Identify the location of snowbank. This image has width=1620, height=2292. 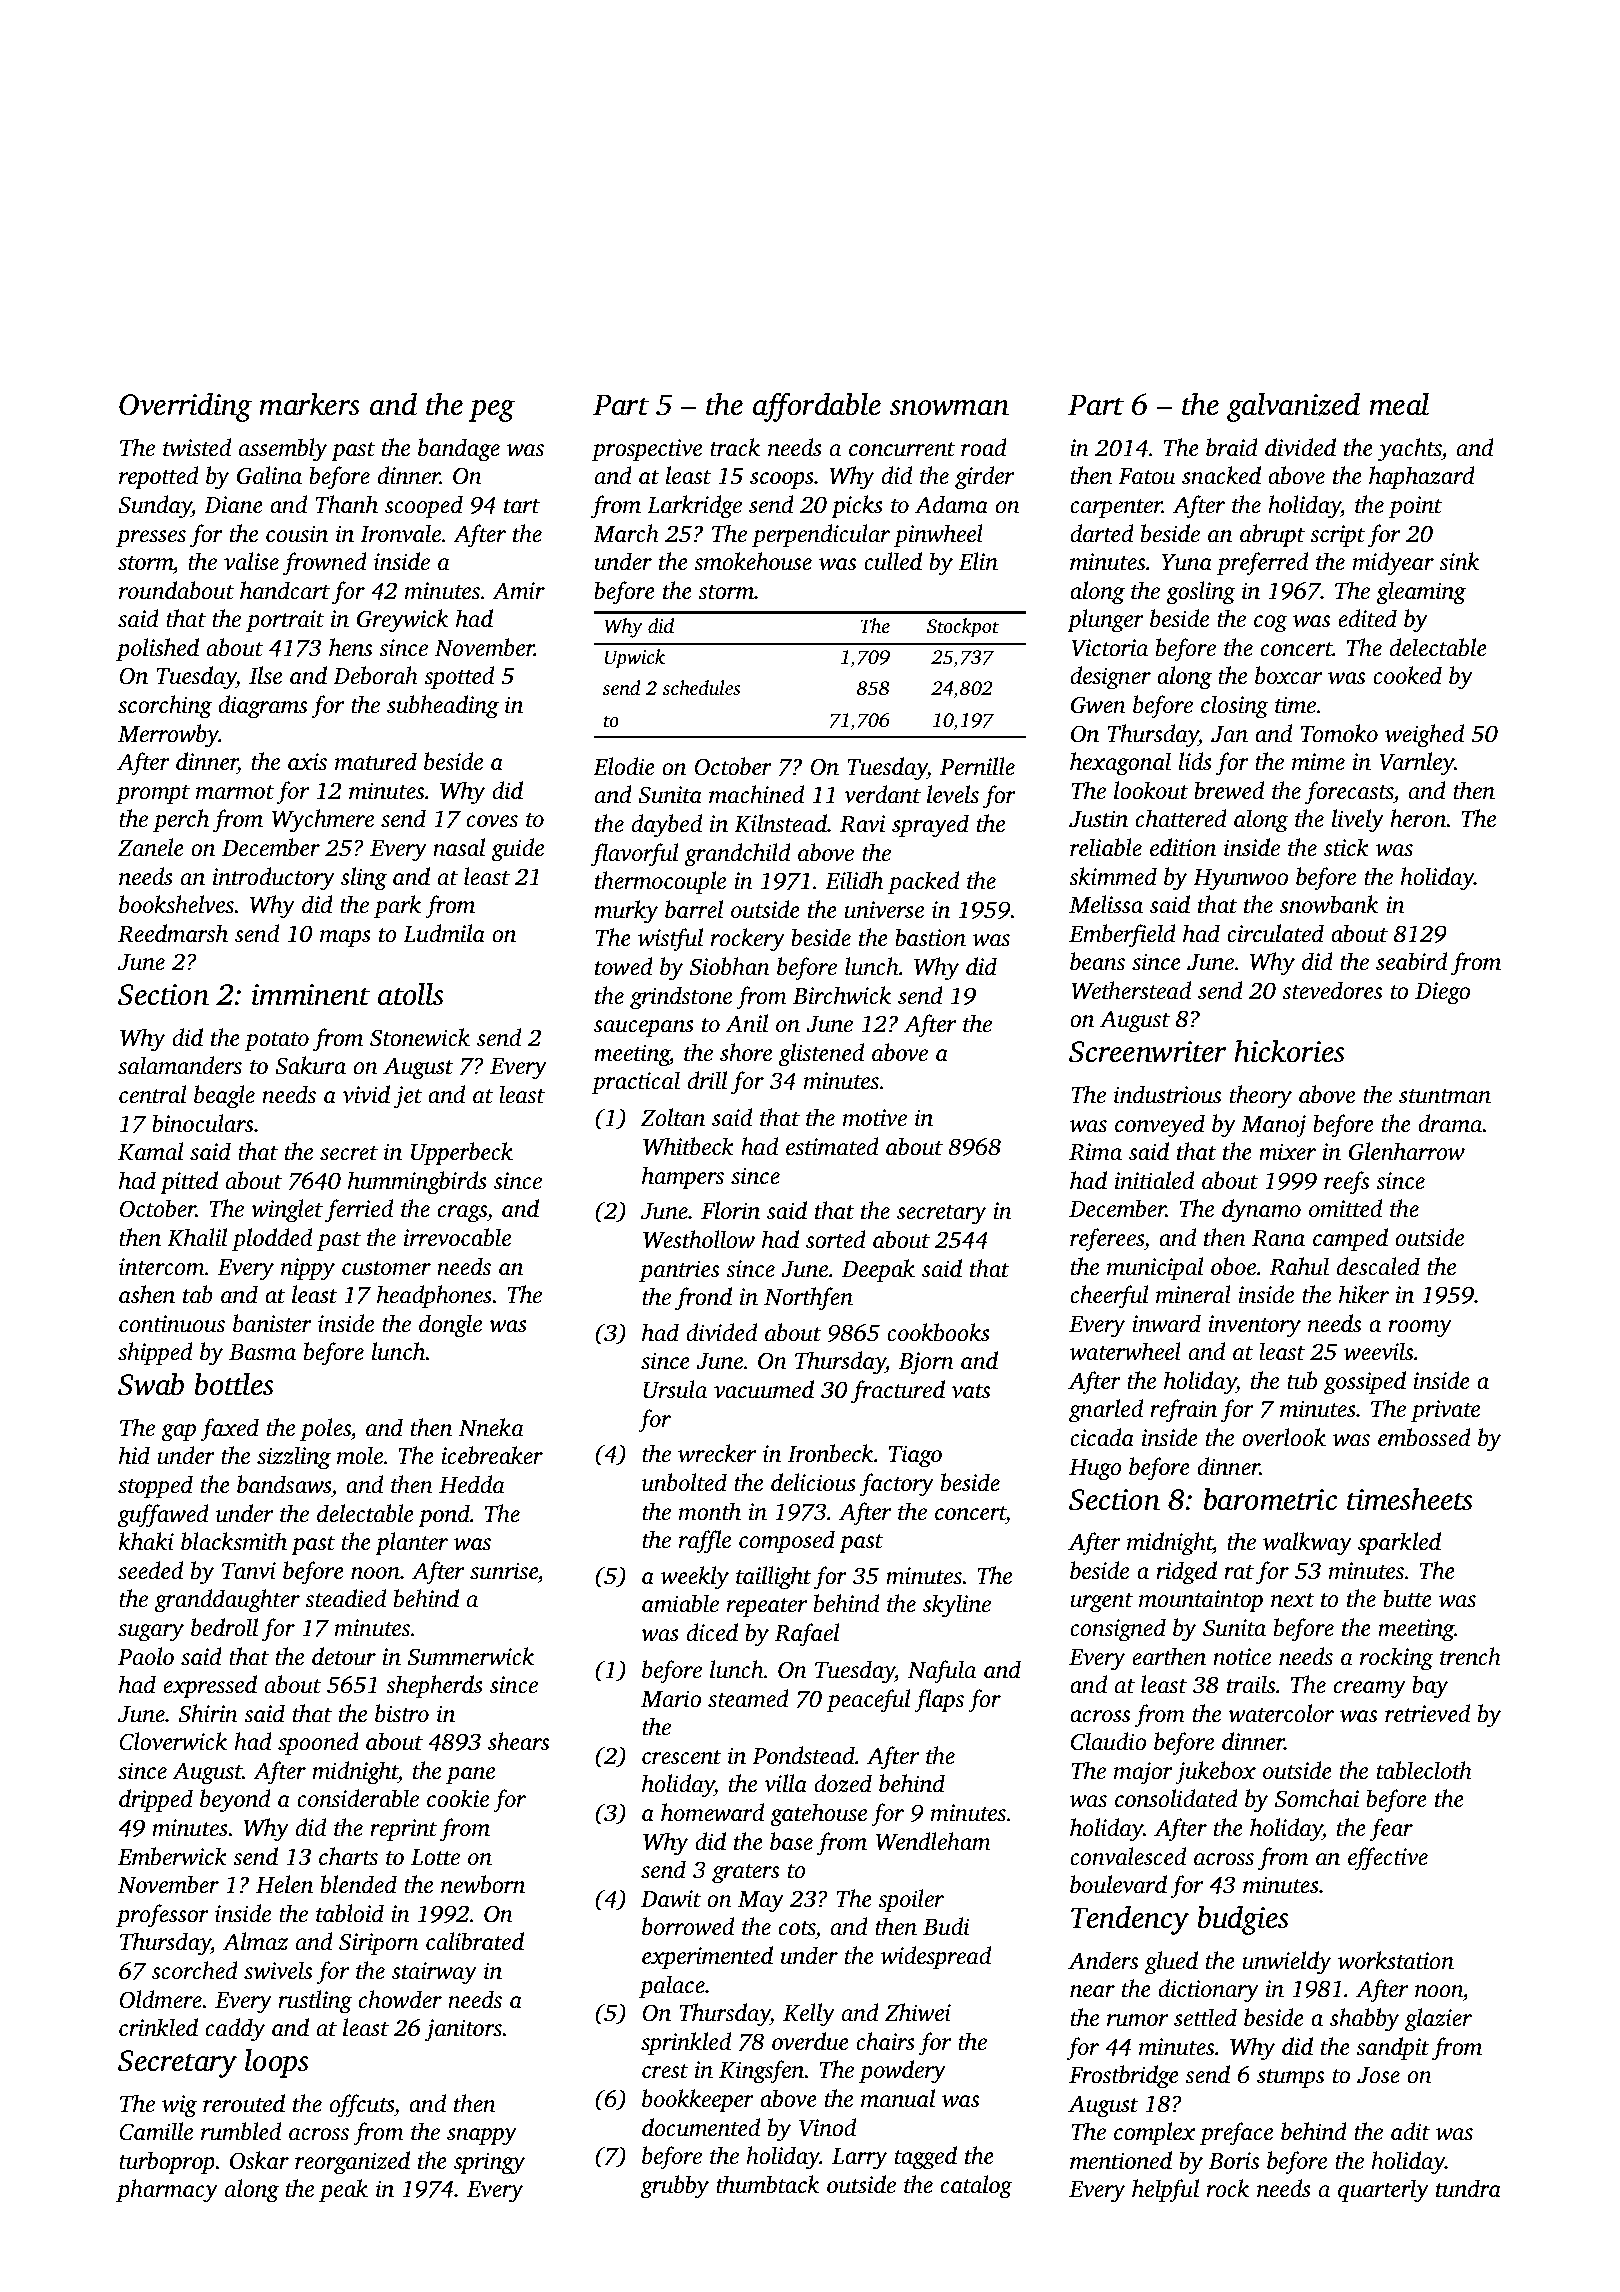
(1329, 904).
